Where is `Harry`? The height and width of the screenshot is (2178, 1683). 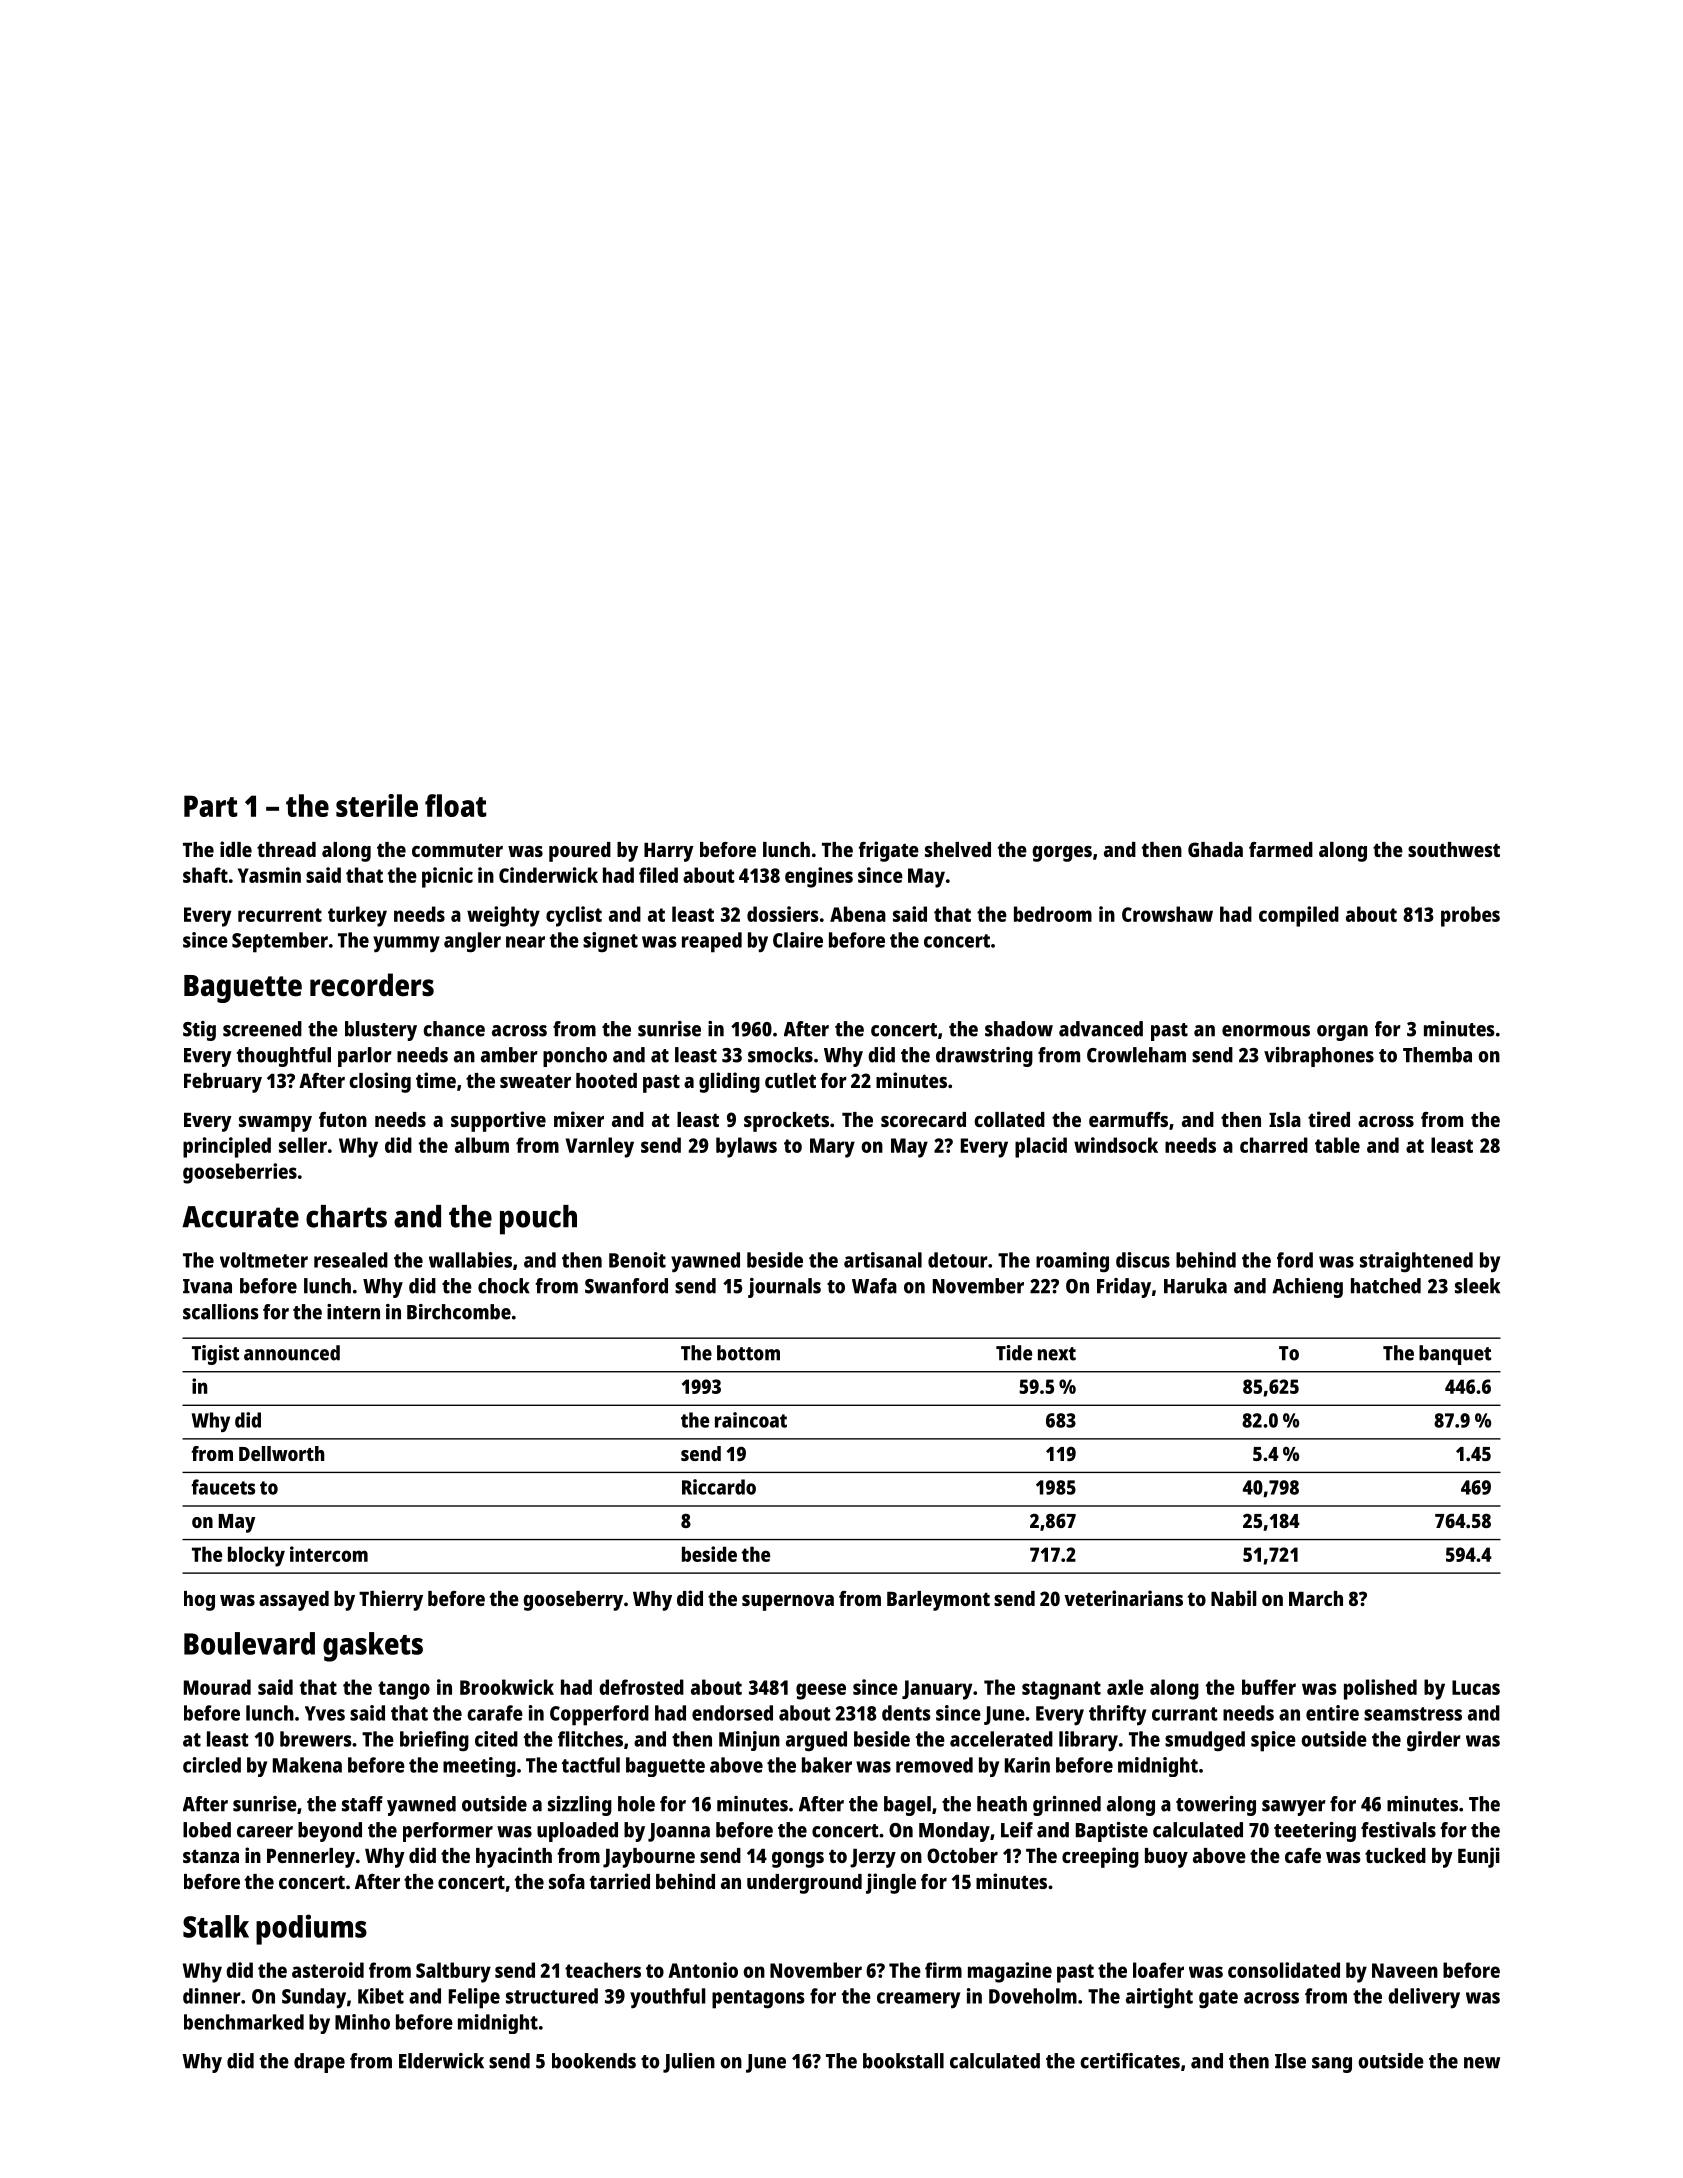 Harry is located at coordinates (669, 852).
